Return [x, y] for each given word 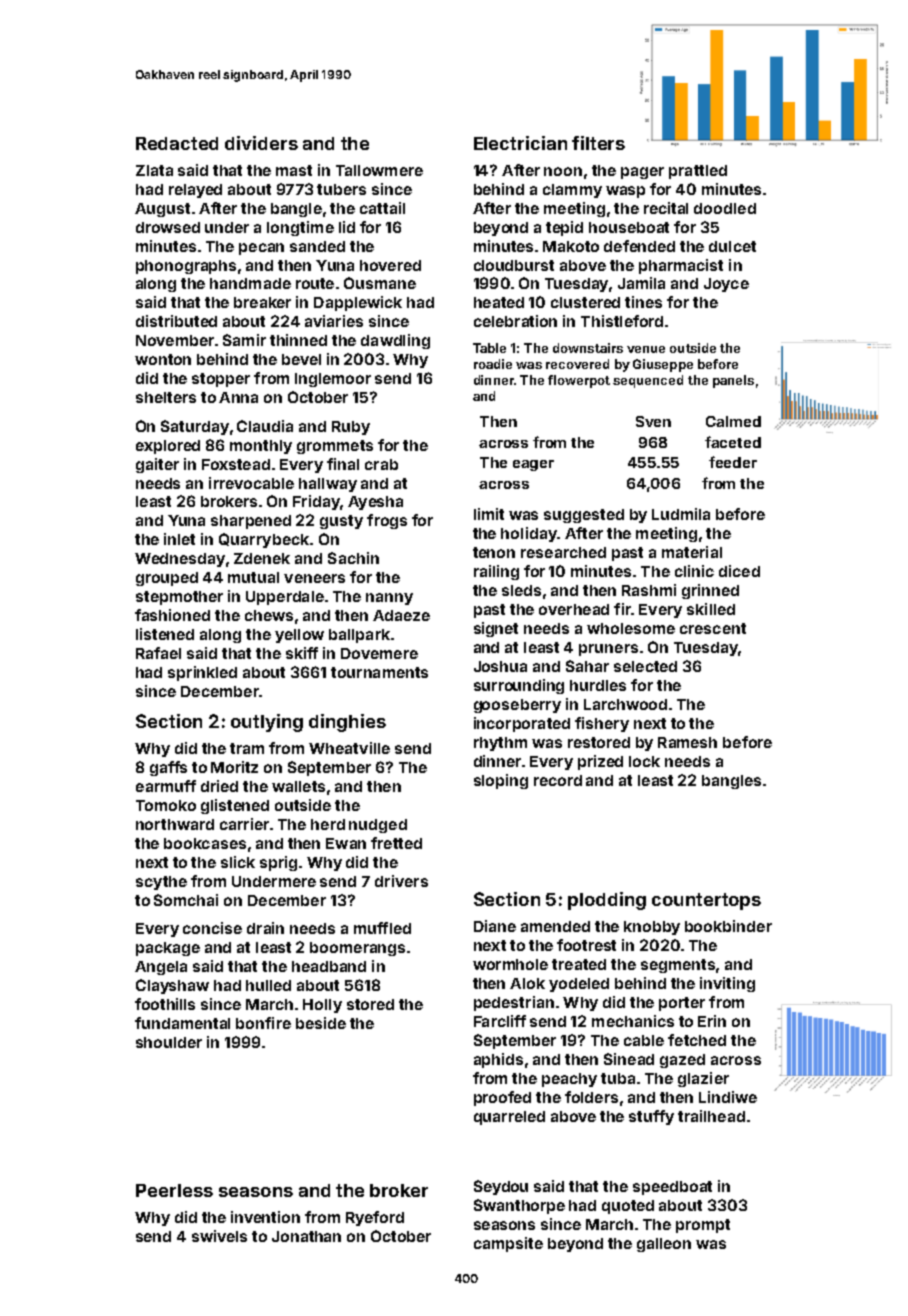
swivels [219, 1236]
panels [733, 381]
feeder [733, 462]
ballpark [359, 636]
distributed [176, 321]
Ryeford [375, 1218]
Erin [712, 1021]
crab [381, 464]
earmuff [166, 786]
